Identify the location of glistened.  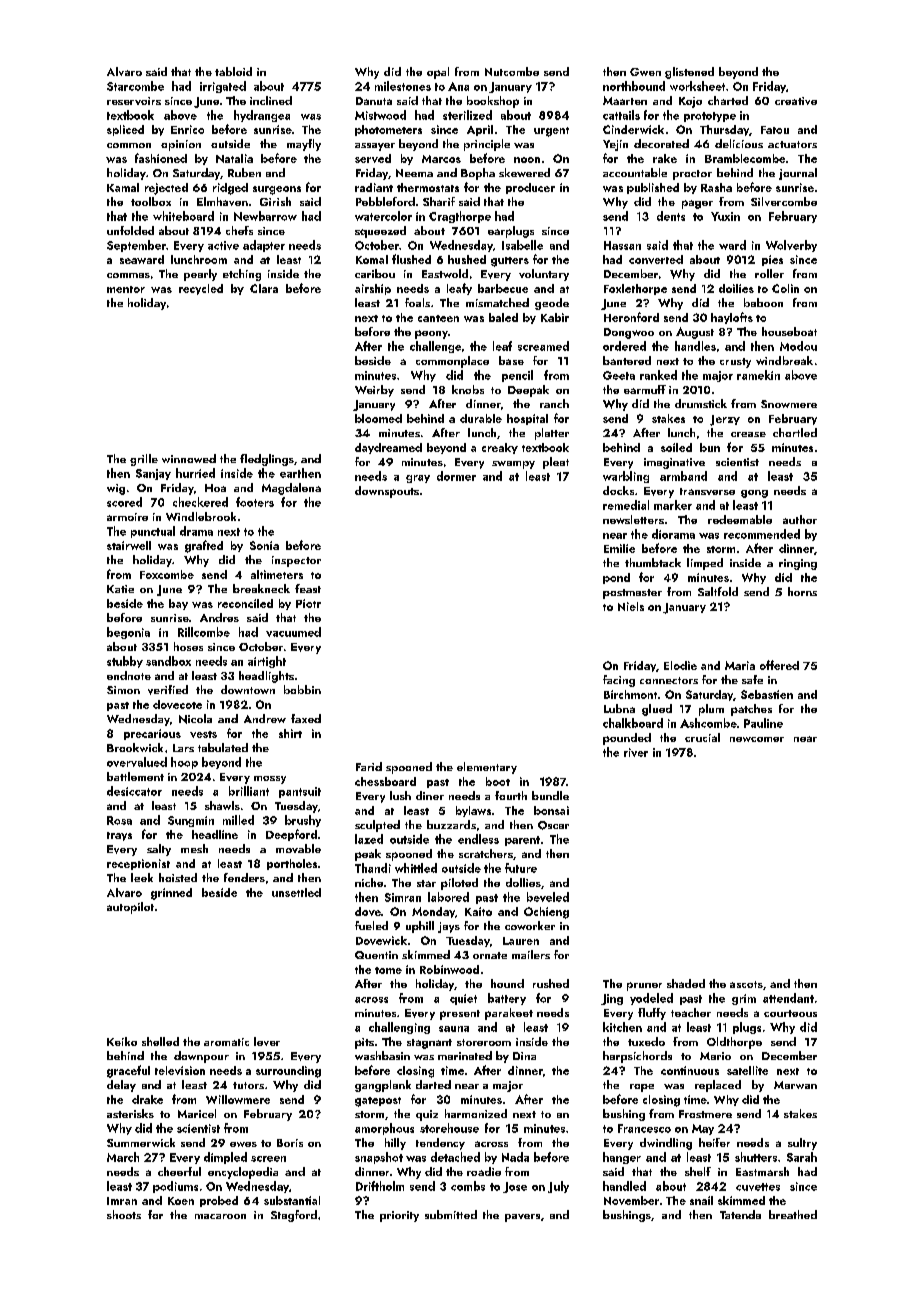
(689, 73).
